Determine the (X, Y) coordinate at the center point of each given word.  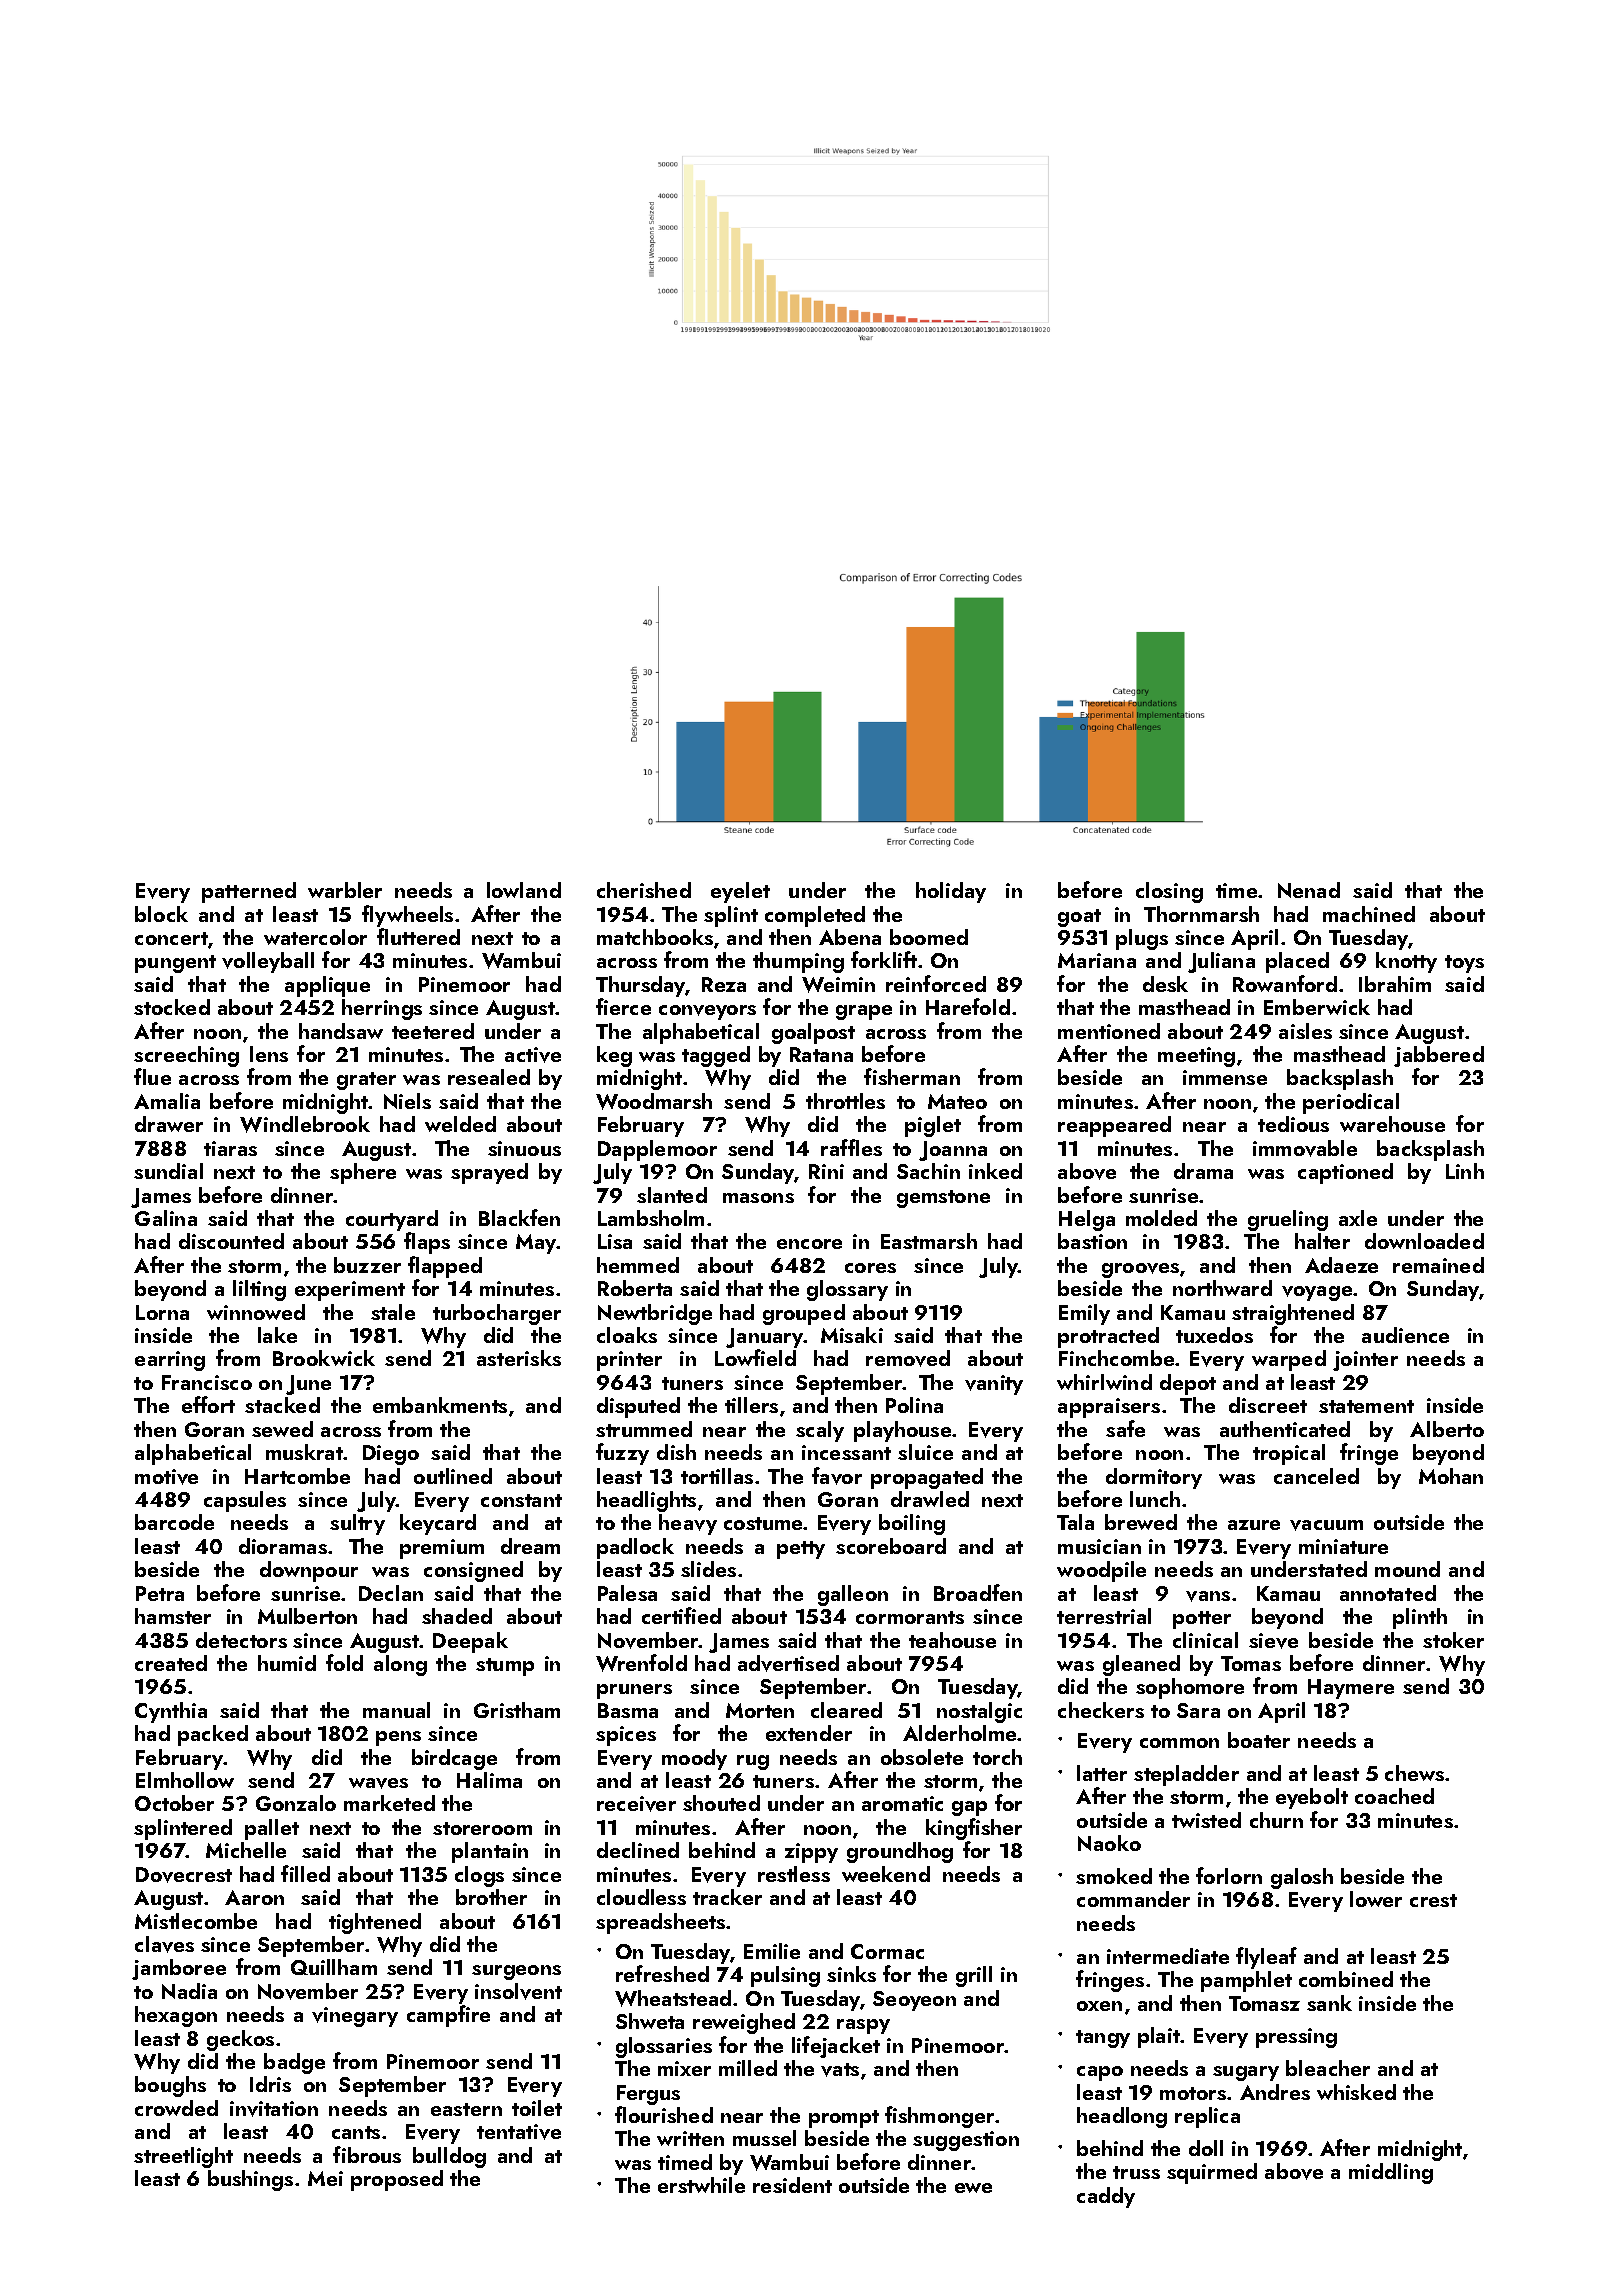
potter (1202, 1620)
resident (792, 2185)
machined (1369, 914)
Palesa (627, 1593)
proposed (397, 2180)
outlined (453, 1476)
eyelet (740, 892)
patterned (249, 892)
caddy (1106, 2197)
